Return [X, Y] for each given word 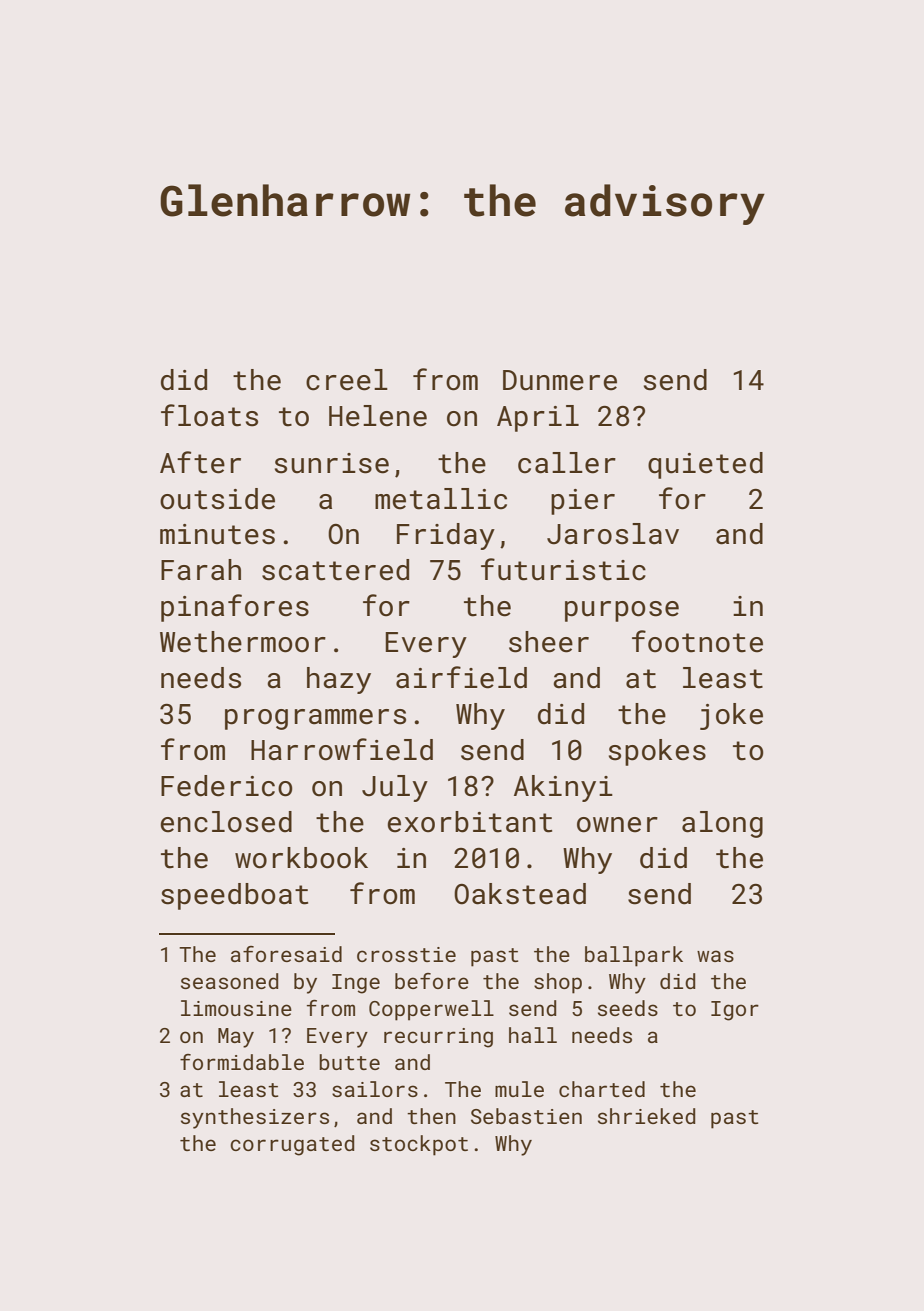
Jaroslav [613, 534]
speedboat [234, 896]
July [395, 788]
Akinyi [563, 788]
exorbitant [469, 822]
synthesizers [255, 1118]
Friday [446, 536]
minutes [217, 534]
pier [583, 502]
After [200, 462]
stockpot [419, 1145]
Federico [227, 786]
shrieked [647, 1116]
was [715, 956]
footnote [697, 641]
